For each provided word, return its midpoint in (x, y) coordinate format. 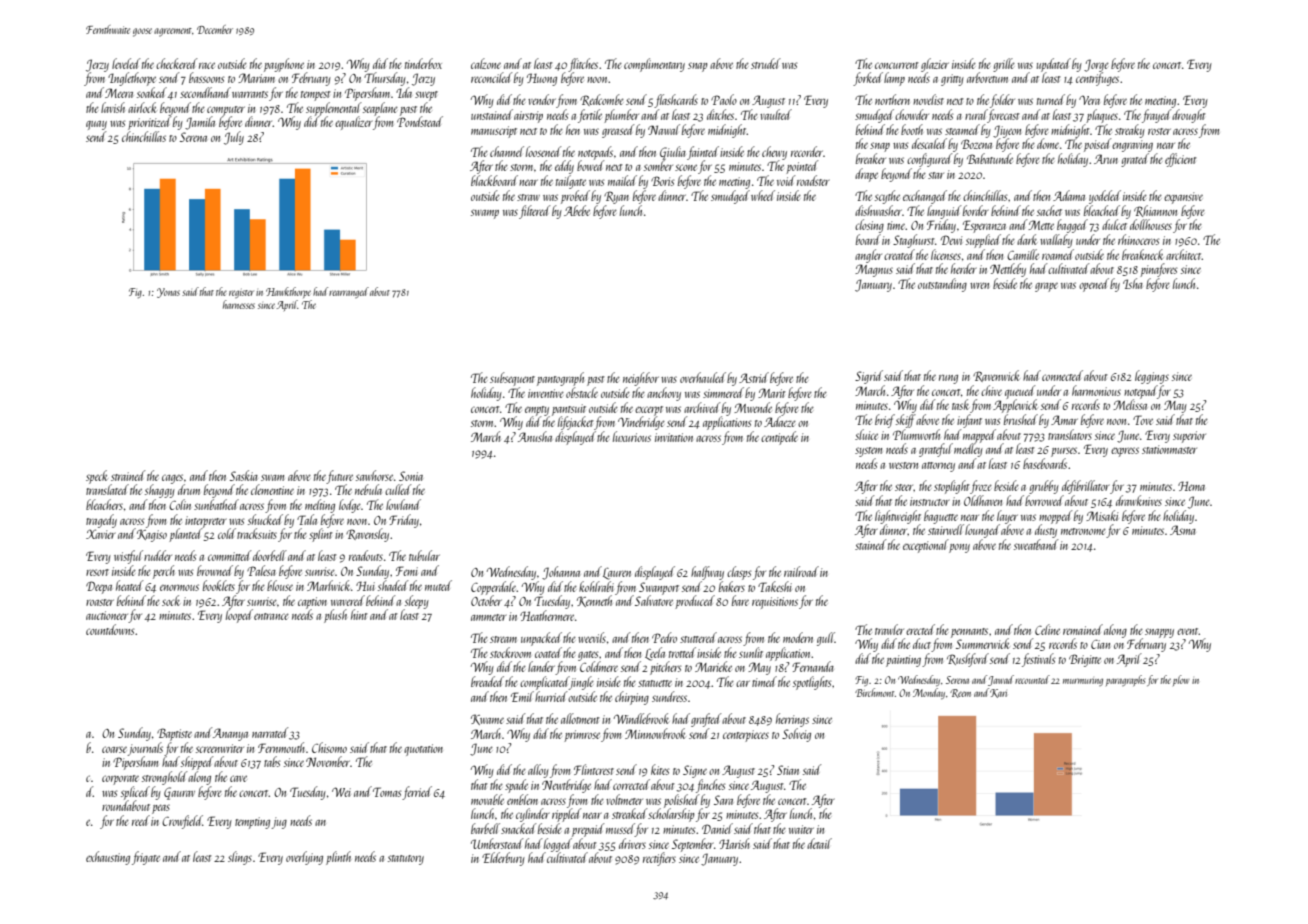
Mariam (256, 78)
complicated (544, 683)
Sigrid (869, 377)
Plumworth (916, 434)
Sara (723, 800)
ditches (720, 114)
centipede (779, 438)
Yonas (168, 293)
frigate (146, 858)
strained (128, 475)
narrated (270, 732)
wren (979, 285)
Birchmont (874, 692)
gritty (952, 80)
